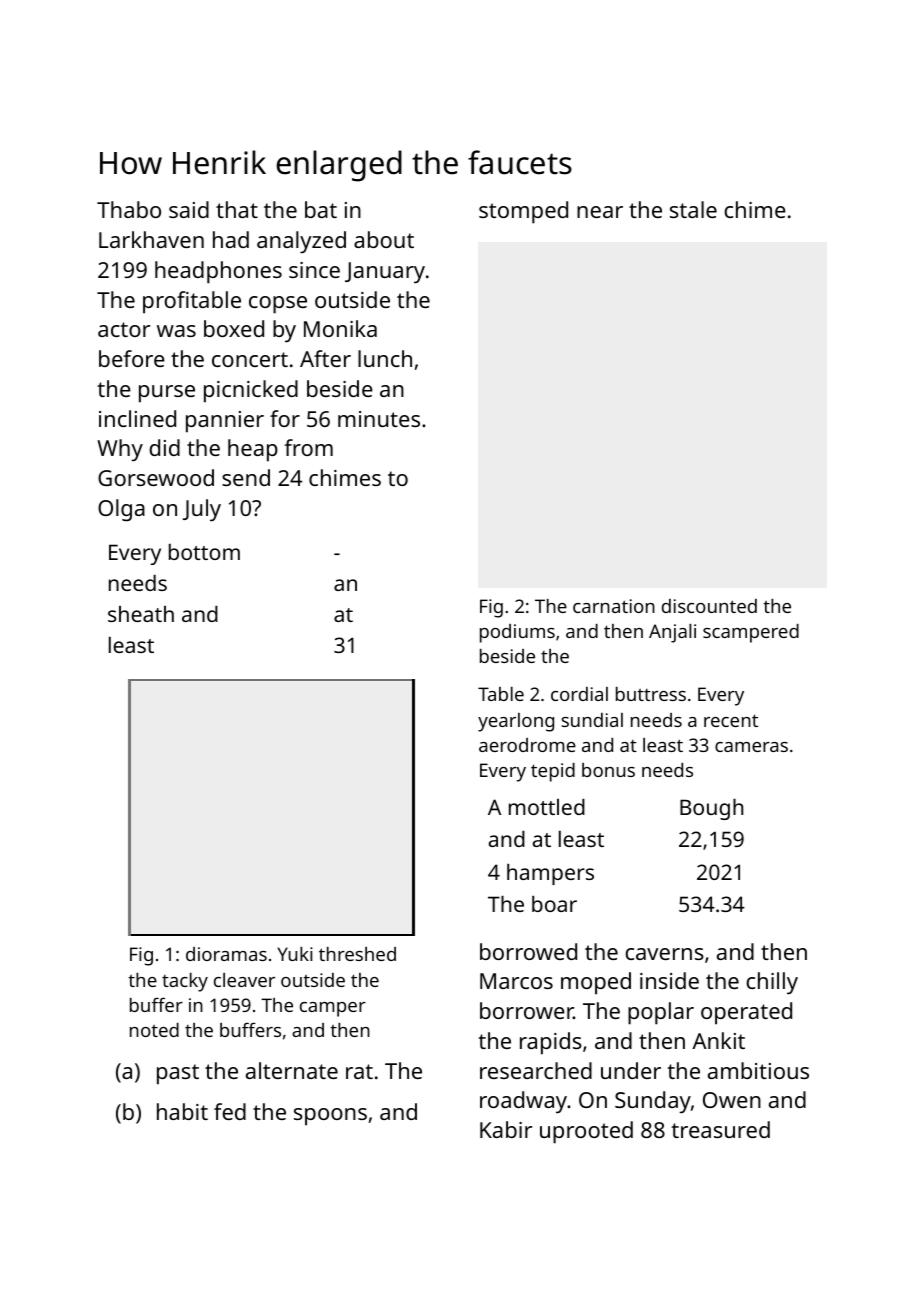  What do you see at coordinates (751, 747) in the screenshot?
I see `cameras` at bounding box center [751, 747].
